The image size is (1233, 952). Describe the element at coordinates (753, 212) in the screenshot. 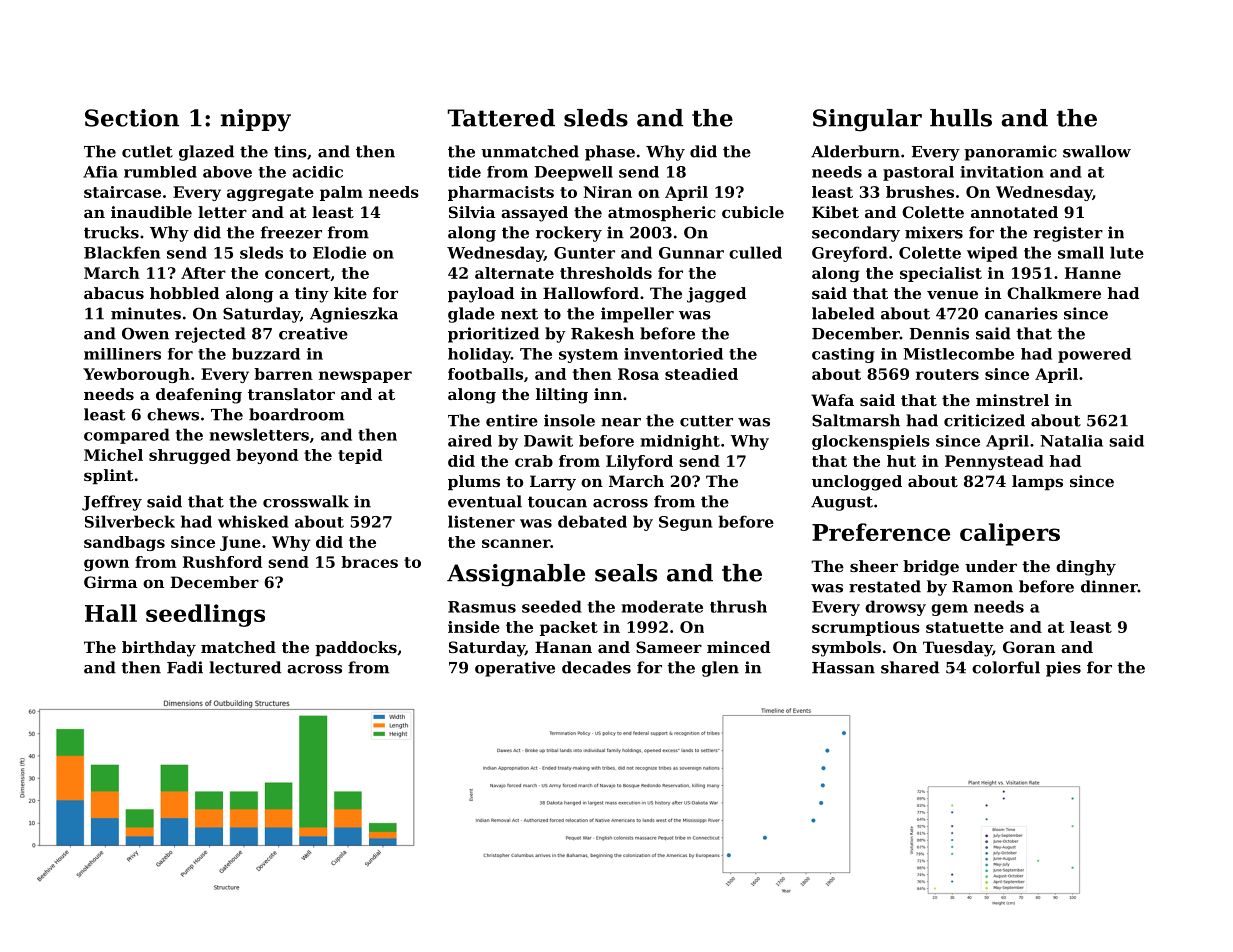

I see `cubicle` at that location.
